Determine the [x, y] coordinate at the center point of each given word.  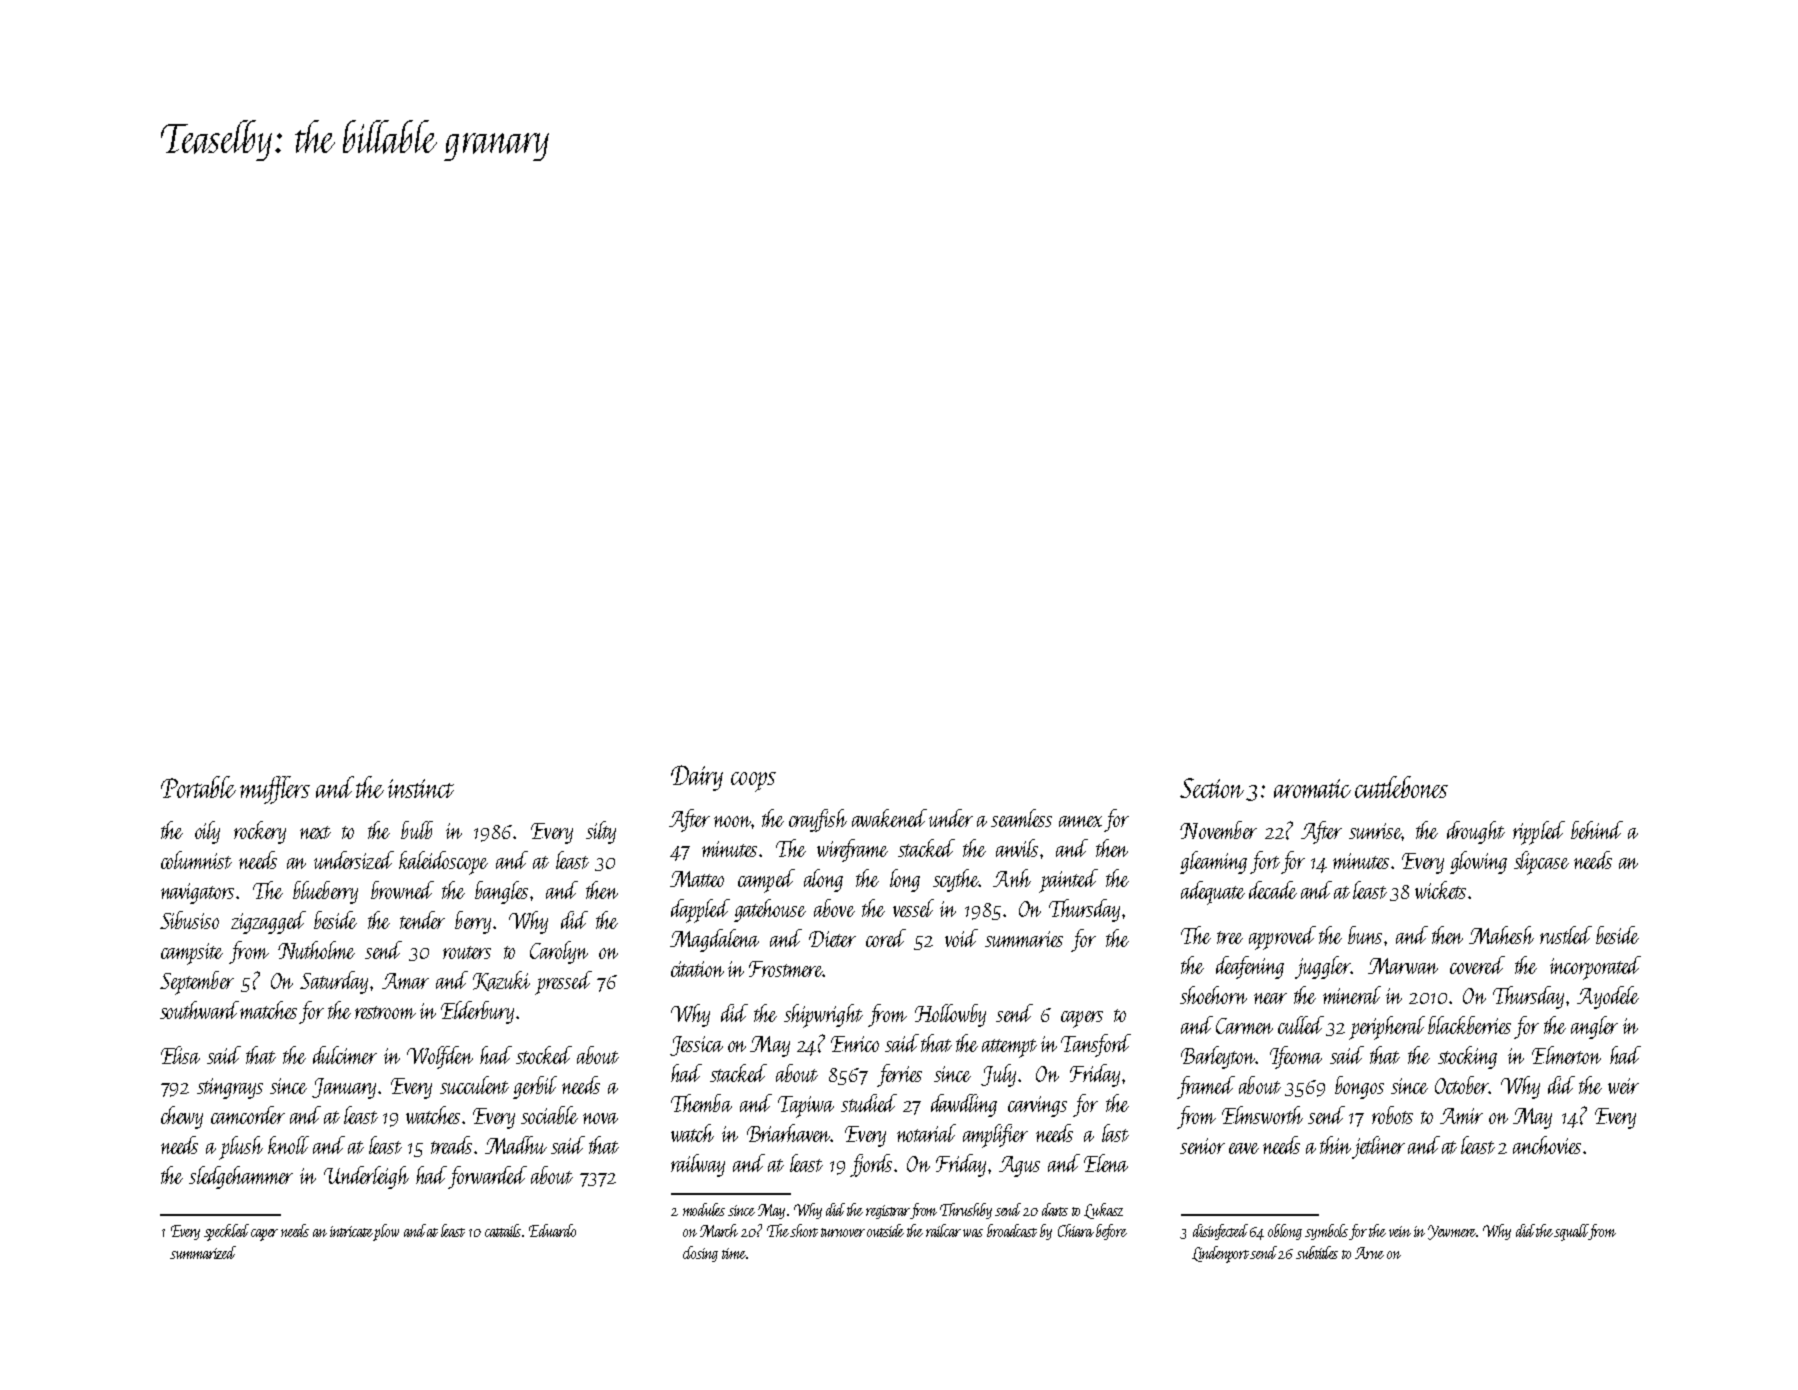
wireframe [852, 850]
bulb [417, 830]
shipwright [823, 1016]
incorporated [1595, 968]
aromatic [1312, 788]
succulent [474, 1085]
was [973, 1233]
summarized [203, 1252]
